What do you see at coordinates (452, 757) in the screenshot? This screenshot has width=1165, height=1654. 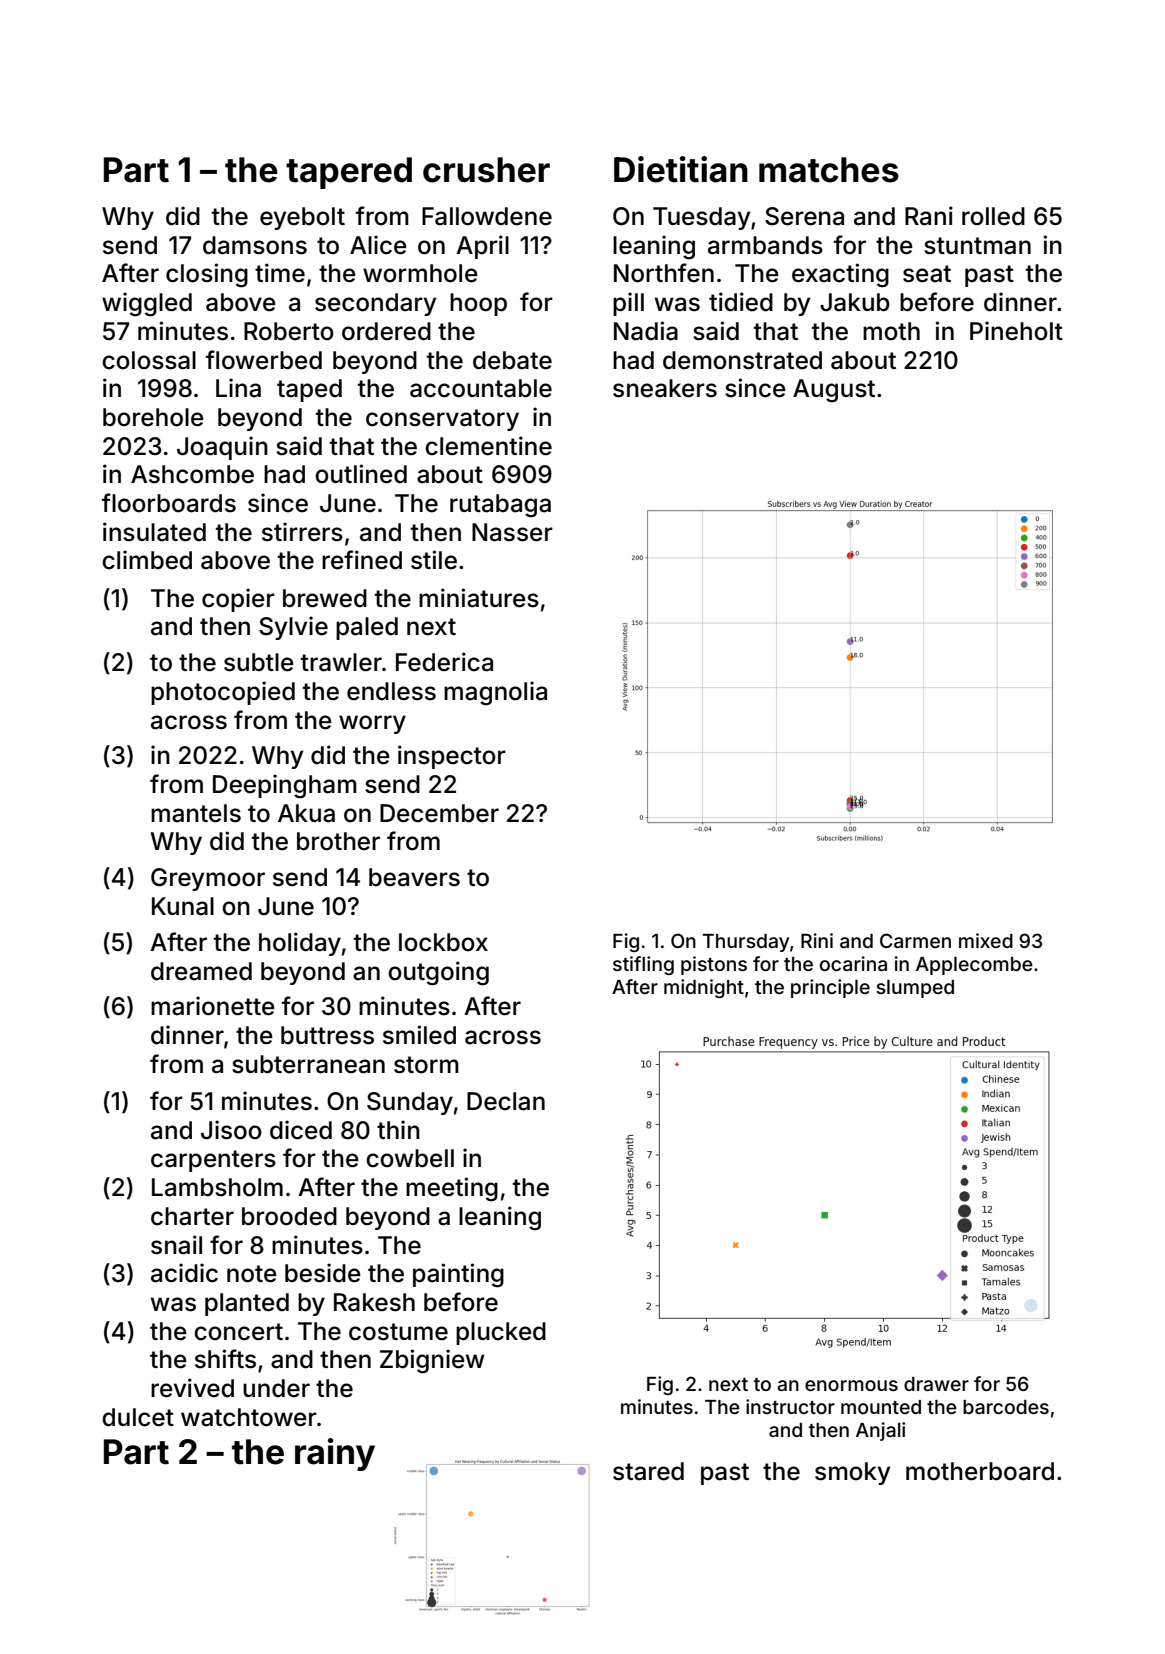 I see `inspector` at bounding box center [452, 757].
